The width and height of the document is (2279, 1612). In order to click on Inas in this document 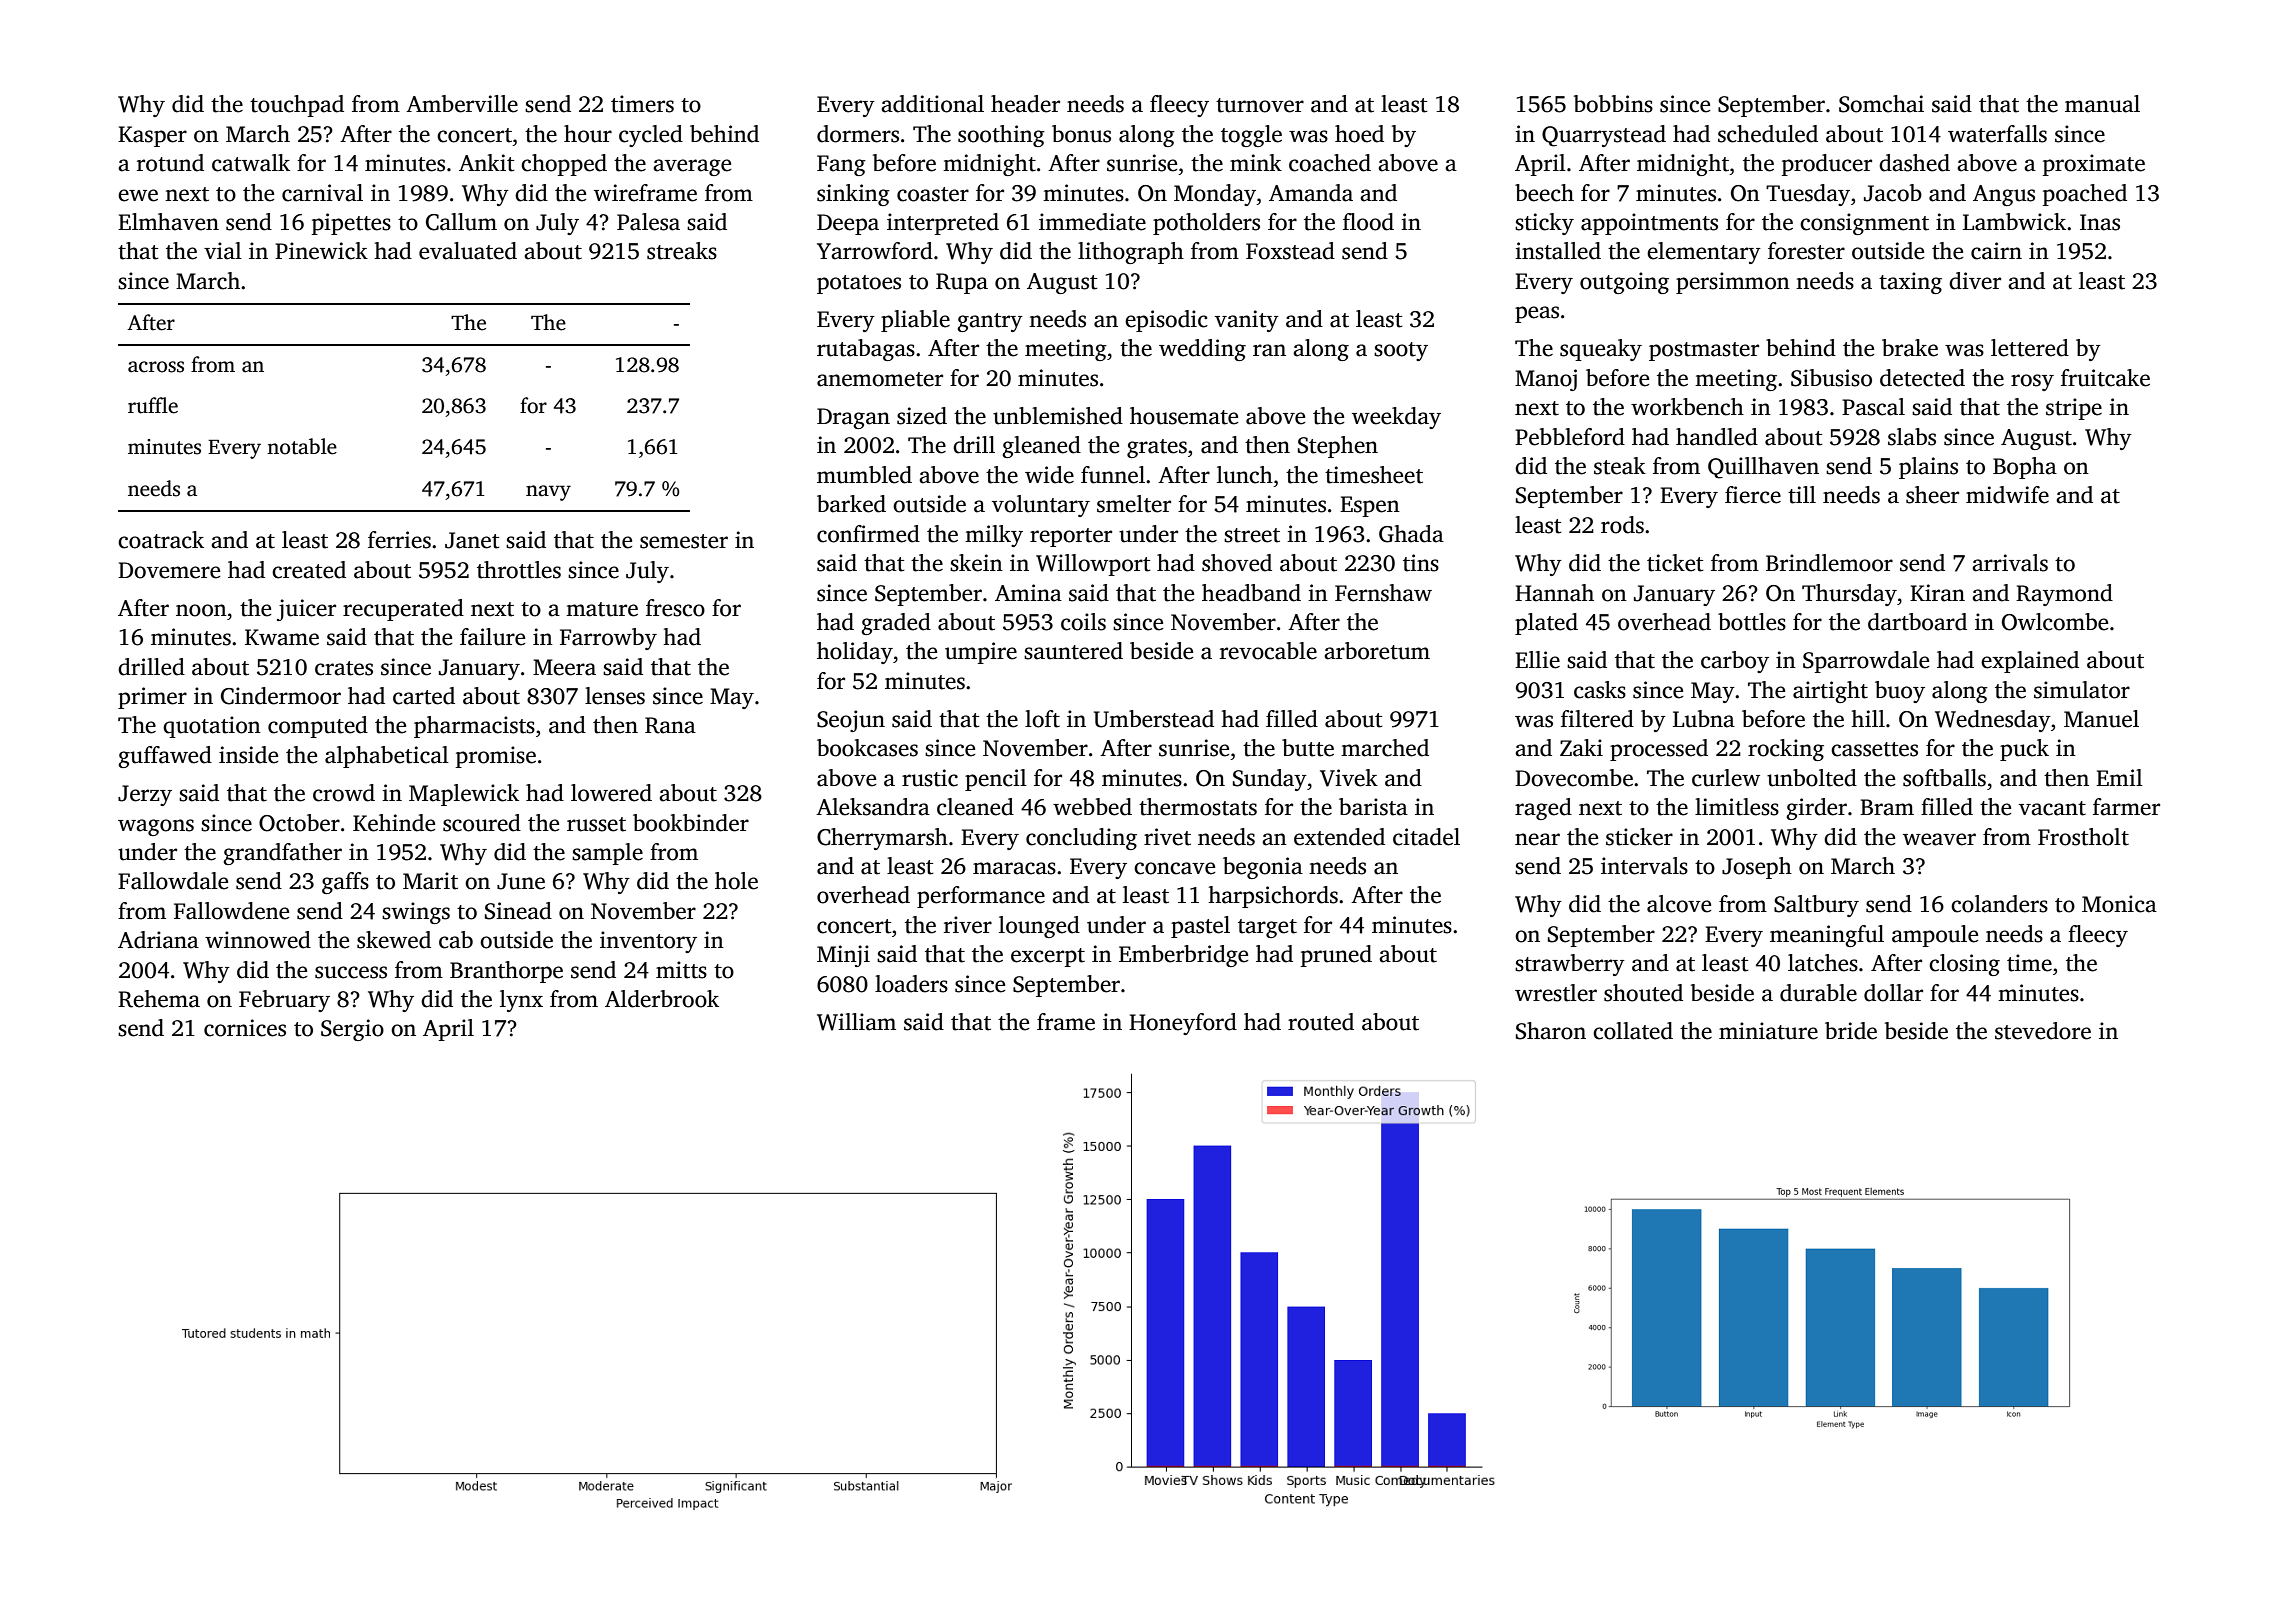, I will do `click(2100, 222)`.
